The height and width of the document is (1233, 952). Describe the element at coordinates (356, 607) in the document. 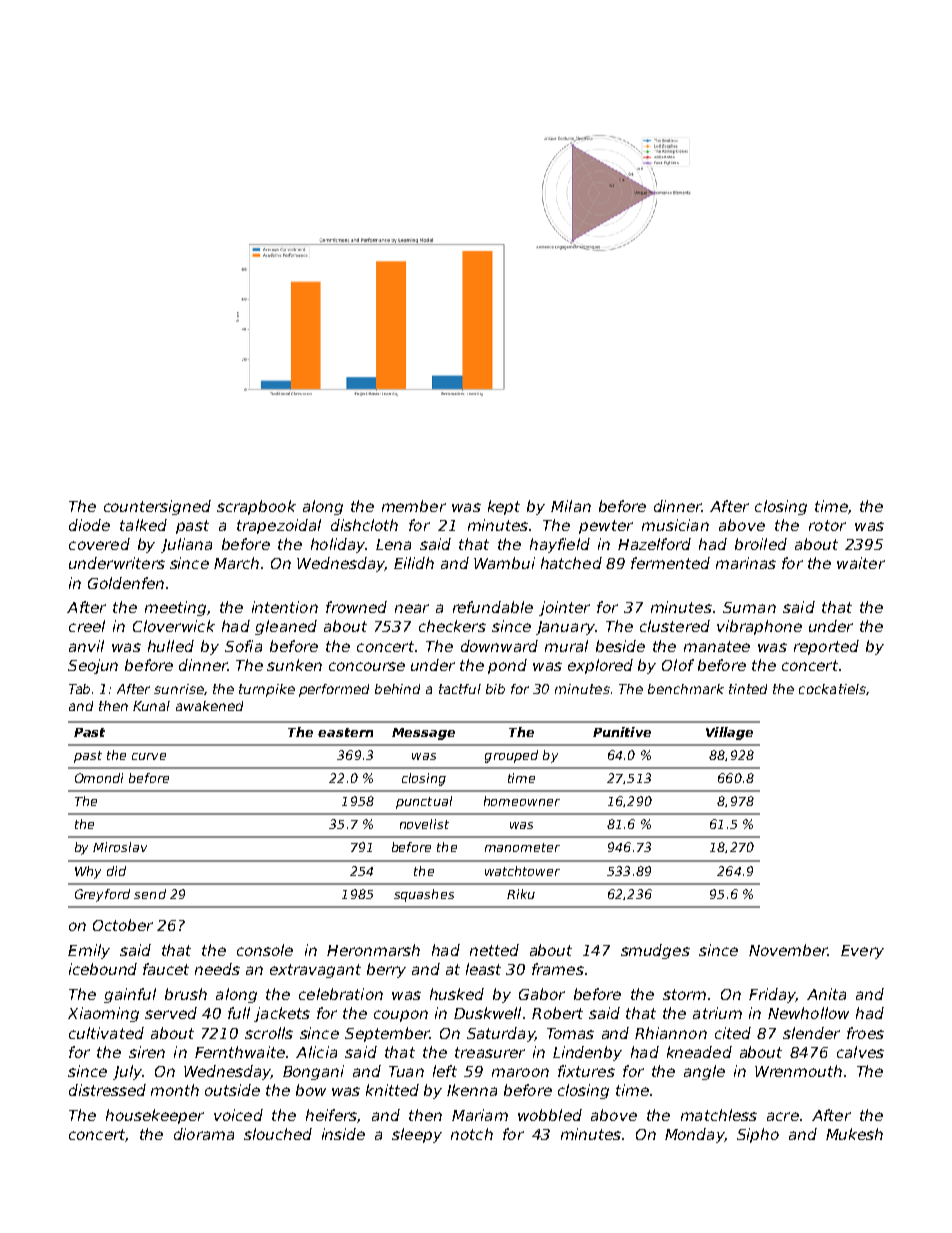

I see `frowned` at that location.
